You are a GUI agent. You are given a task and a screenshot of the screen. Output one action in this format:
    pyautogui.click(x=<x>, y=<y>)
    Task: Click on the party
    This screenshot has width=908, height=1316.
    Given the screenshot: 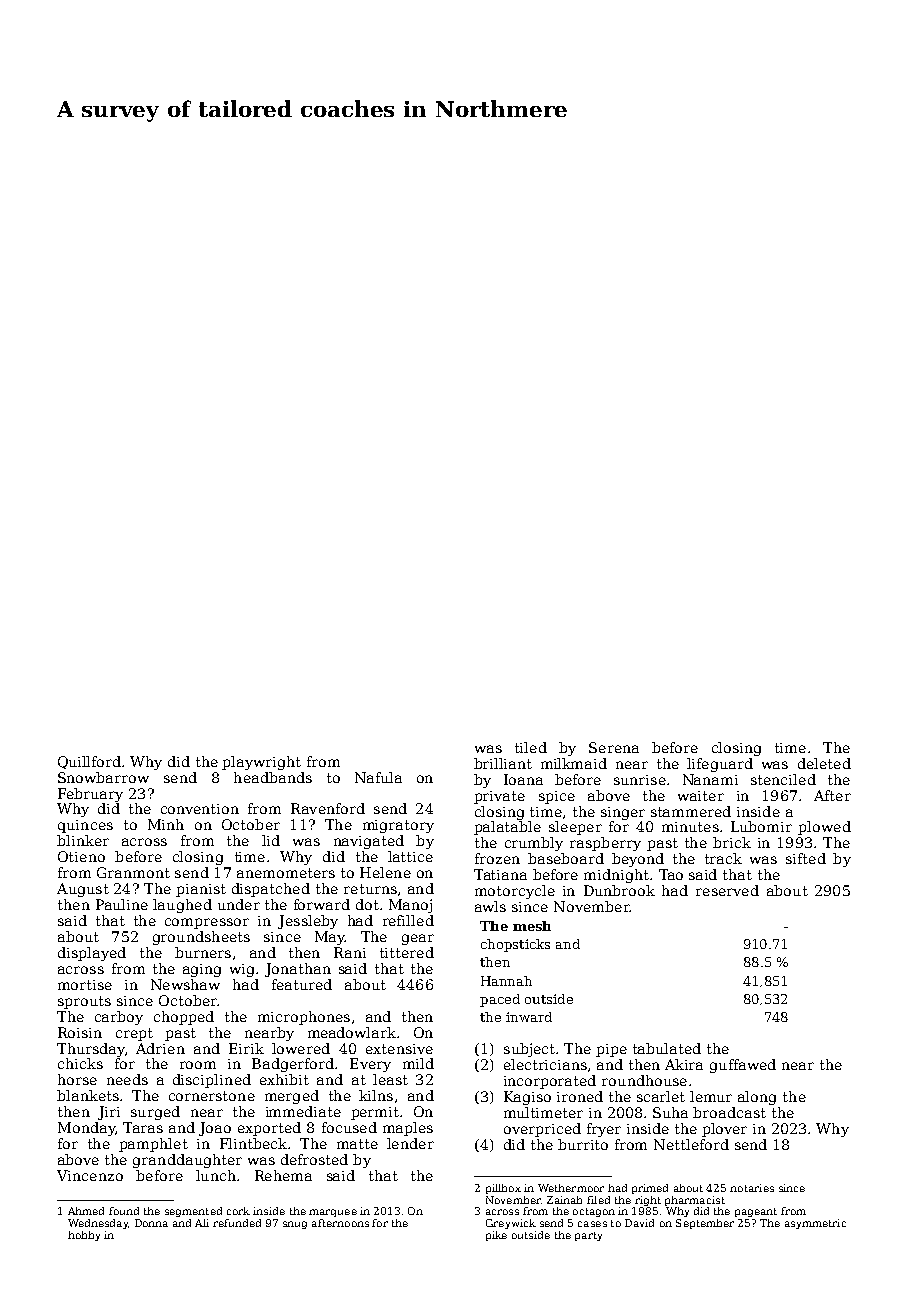 What is the action you would take?
    pyautogui.click(x=588, y=1236)
